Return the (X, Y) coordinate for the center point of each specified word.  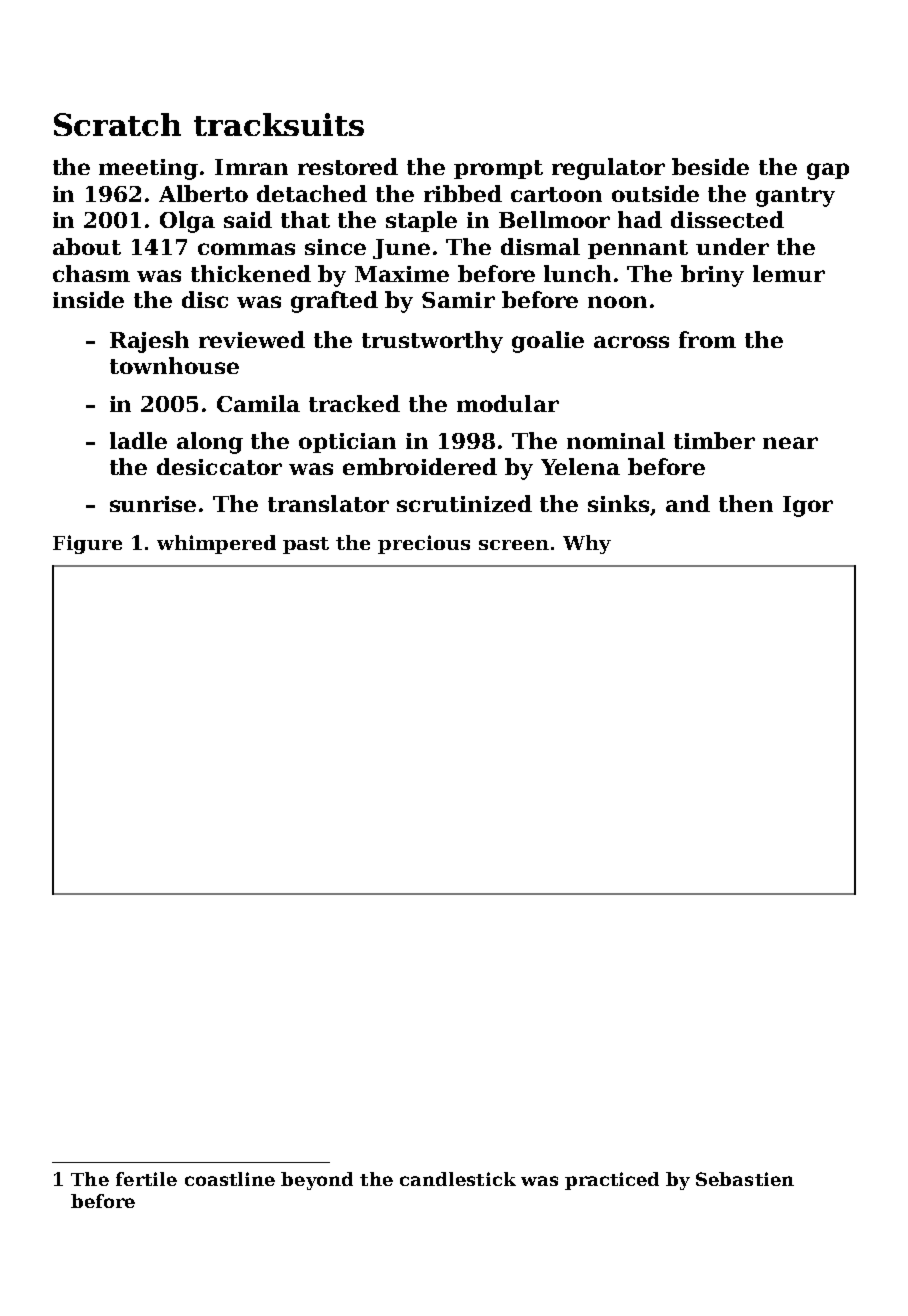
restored (348, 166)
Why (587, 544)
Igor (808, 506)
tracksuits (279, 124)
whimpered (216, 544)
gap (828, 171)
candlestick (458, 1179)
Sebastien (745, 1179)
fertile (146, 1179)
